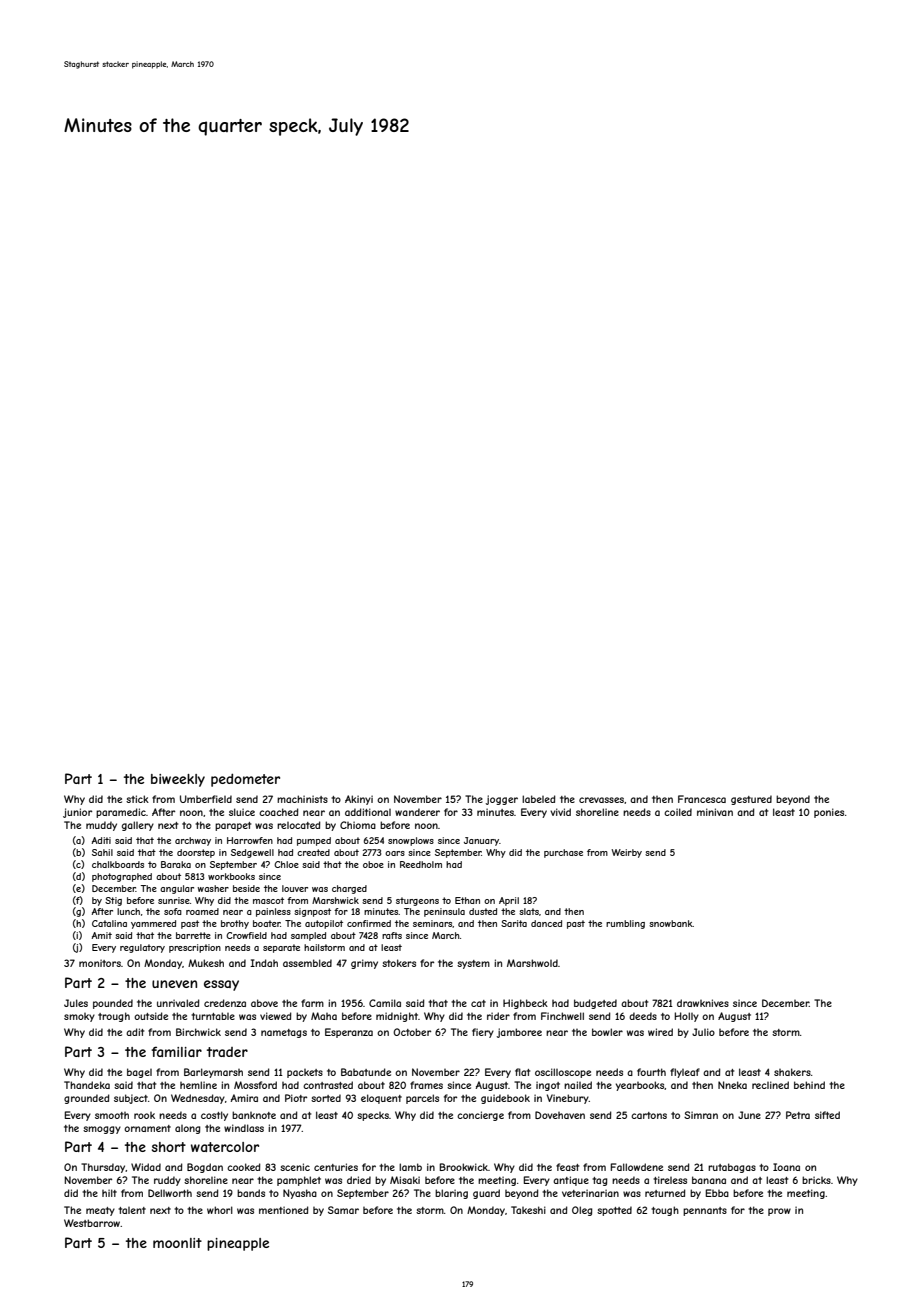 The image size is (924, 1308). What do you see at coordinates (177, 1243) in the page?
I see `moonlit` at bounding box center [177, 1243].
